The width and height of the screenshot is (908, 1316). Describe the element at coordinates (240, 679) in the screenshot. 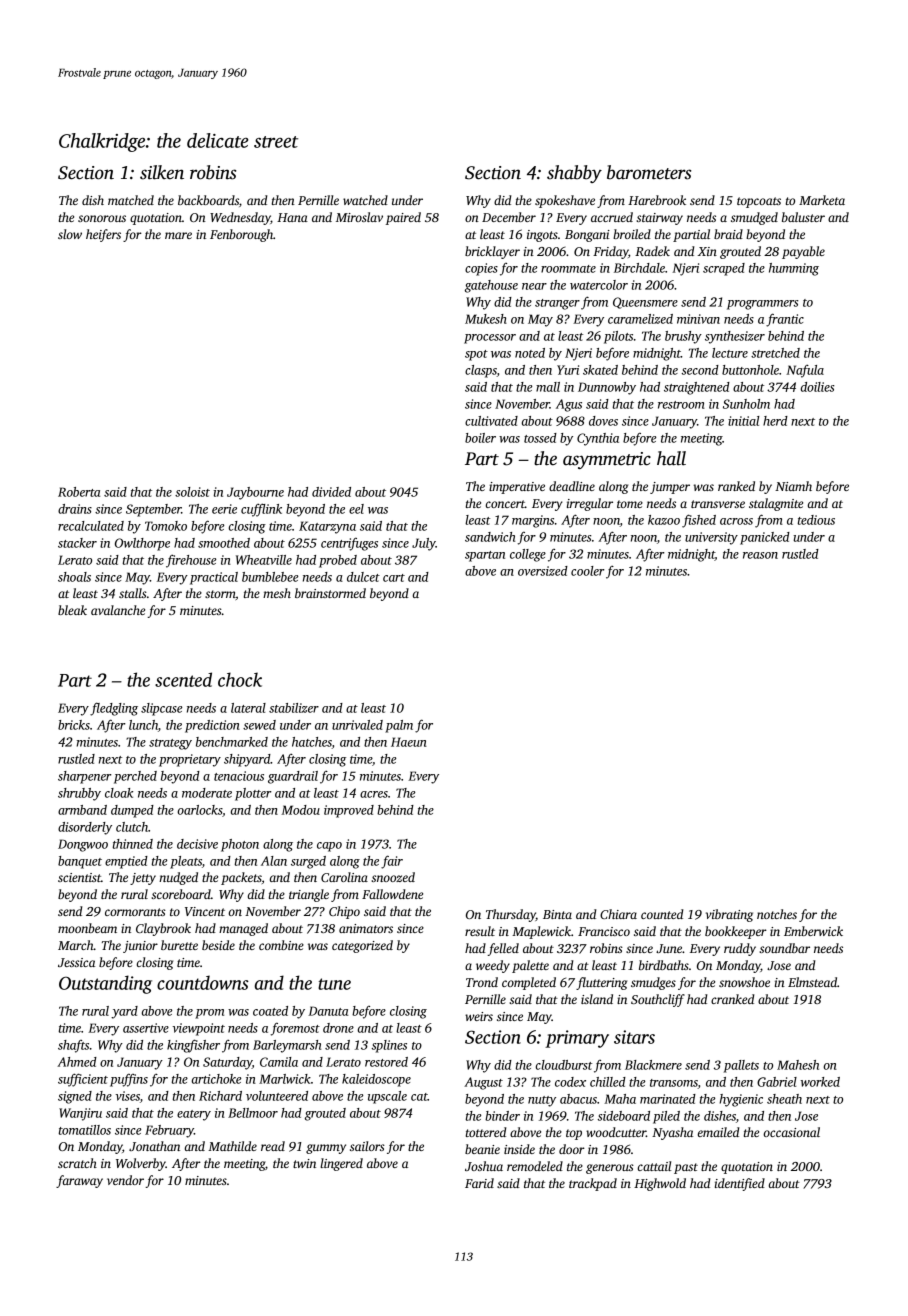

I see `chock` at that location.
